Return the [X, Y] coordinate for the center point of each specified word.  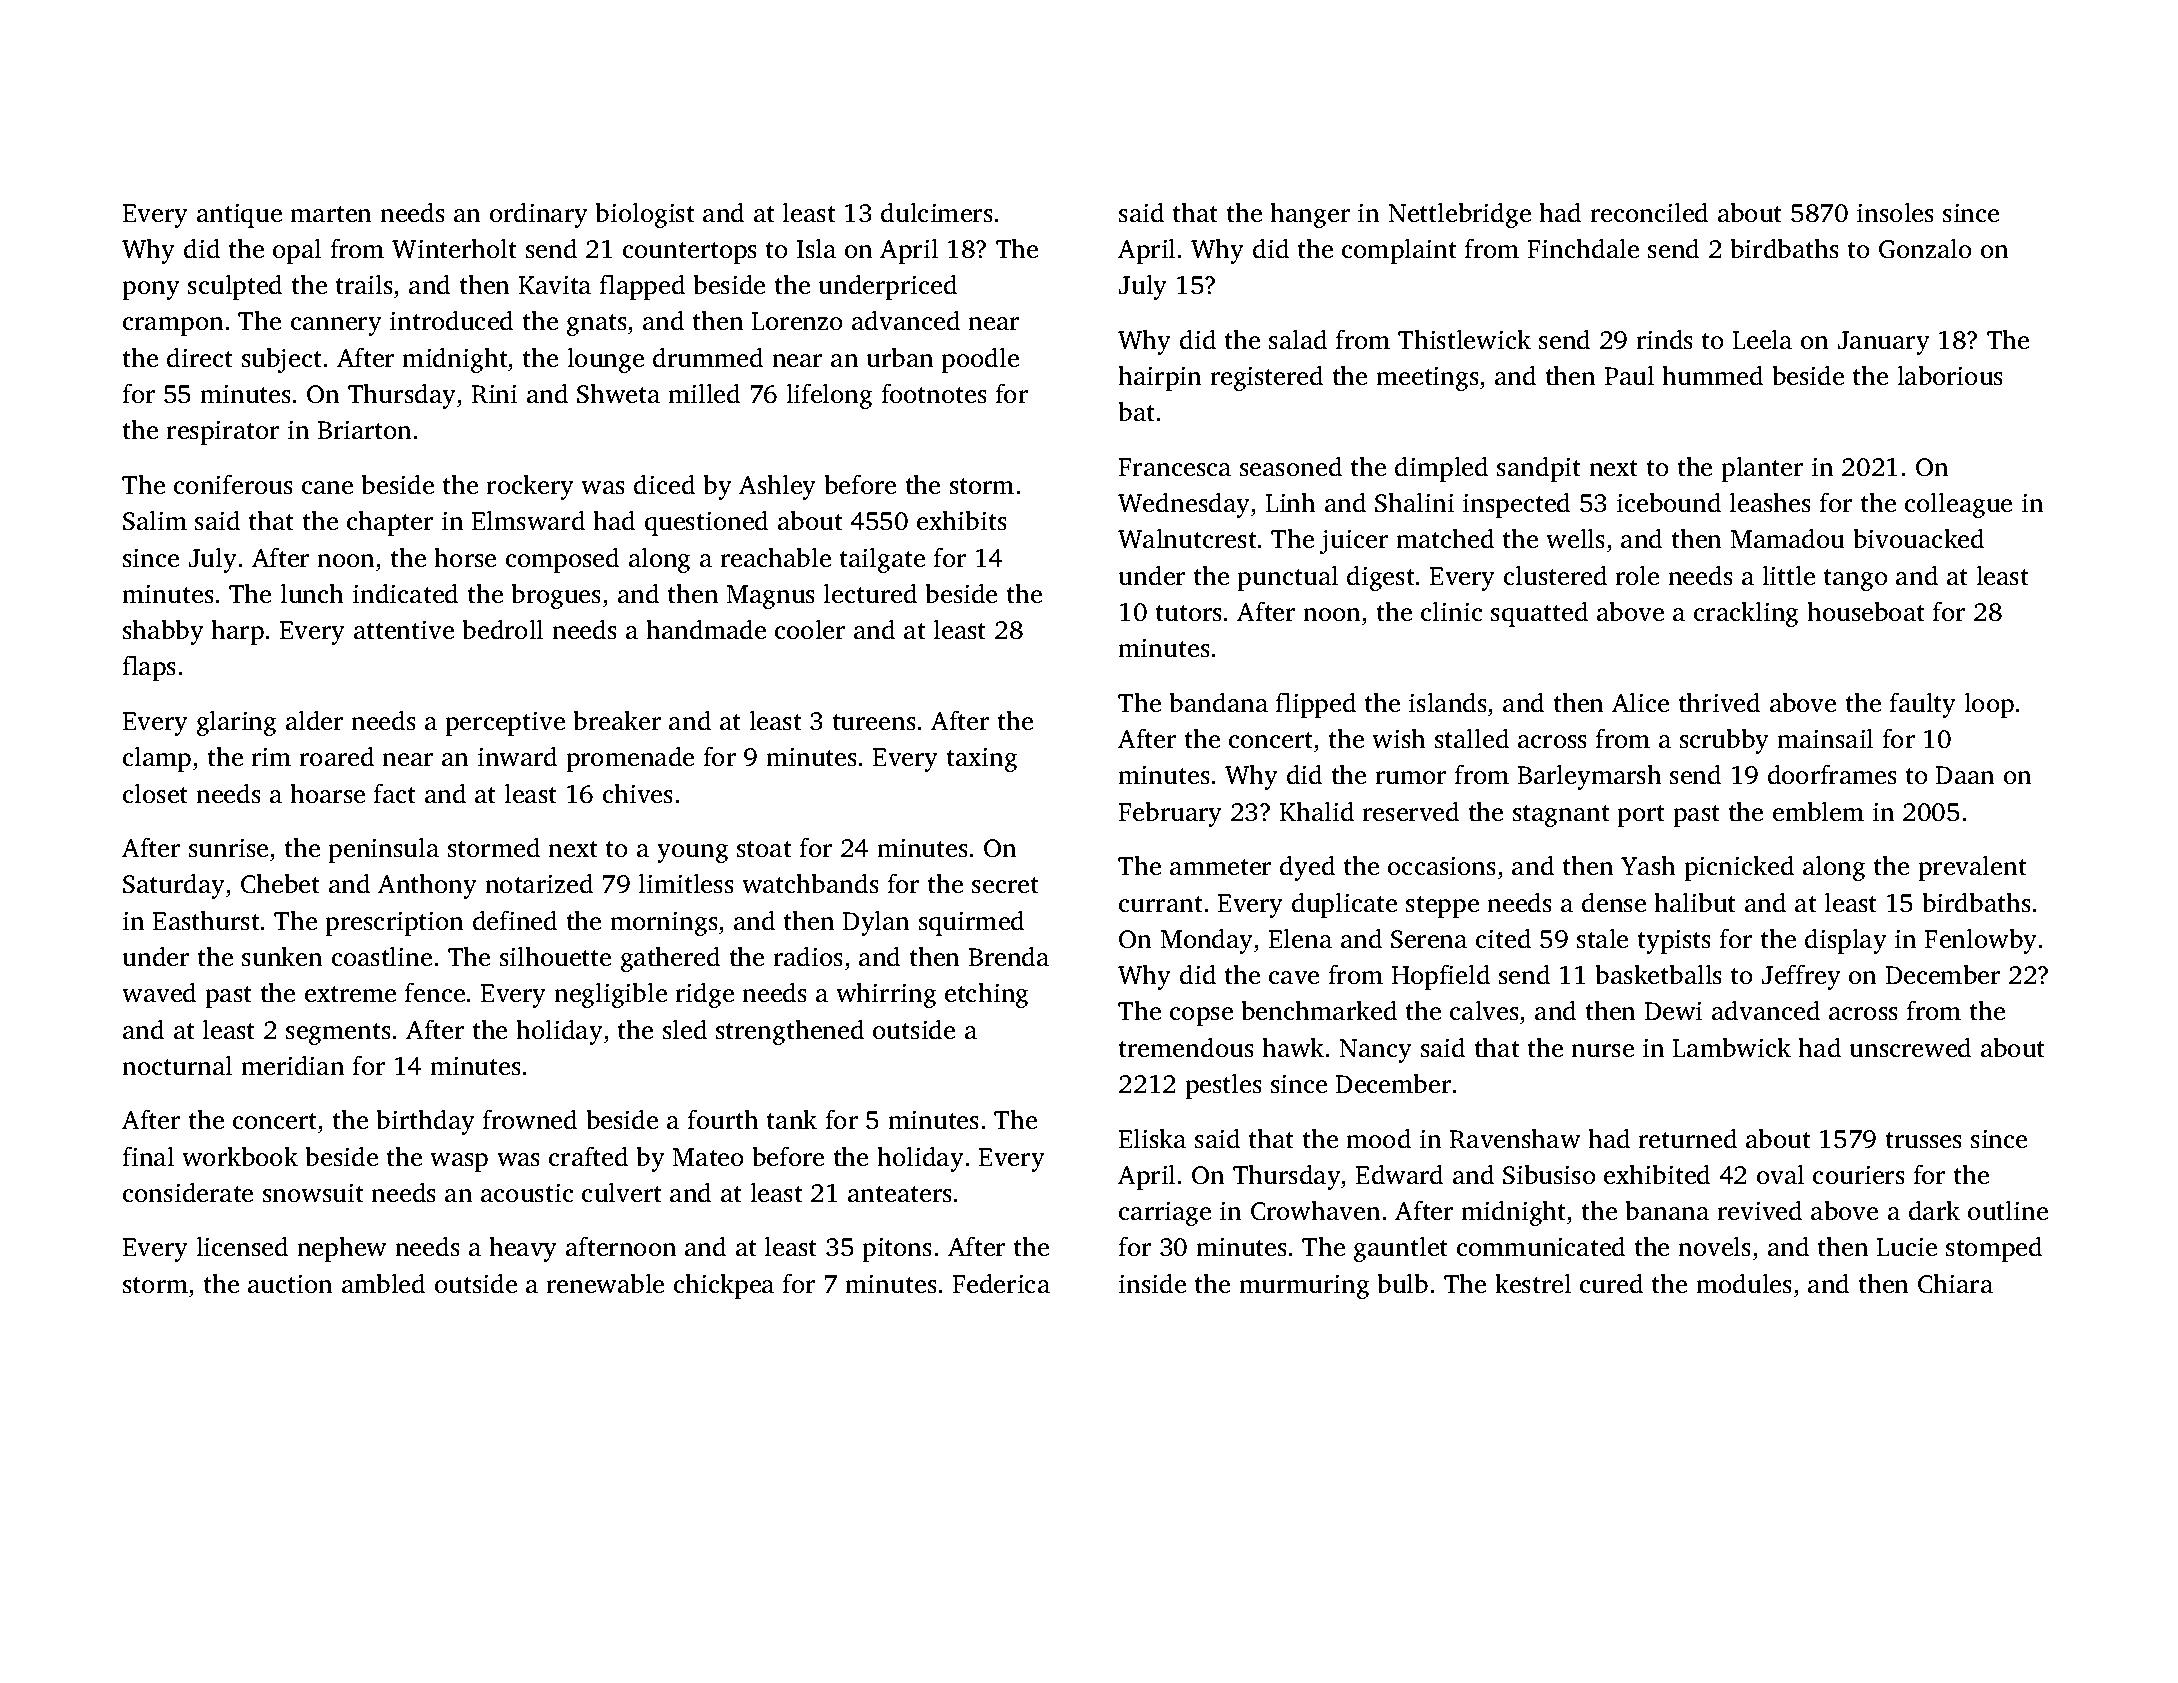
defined [515, 921]
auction [290, 1284]
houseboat [1866, 612]
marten [331, 214]
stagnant [1561, 816]
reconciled [1649, 213]
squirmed [971, 923]
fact [394, 794]
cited [1503, 939]
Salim [155, 521]
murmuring [1304, 1286]
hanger [1310, 215]
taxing [982, 759]
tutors [1189, 613]
